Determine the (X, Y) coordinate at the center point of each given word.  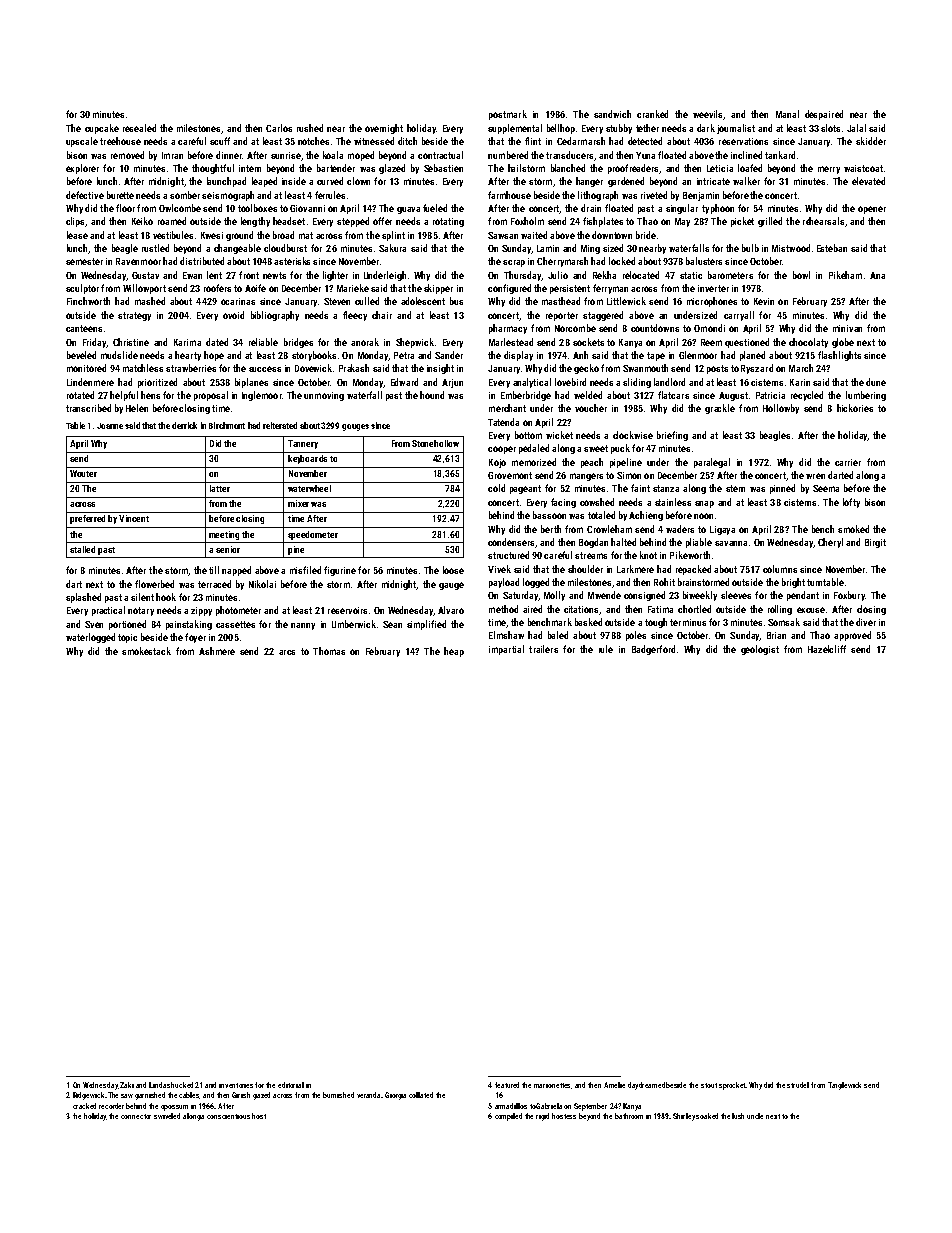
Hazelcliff (827, 649)
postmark (508, 115)
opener (872, 210)
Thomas (329, 651)
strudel (798, 1085)
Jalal (856, 128)
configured (509, 289)
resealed (139, 128)
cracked (84, 1106)
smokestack (146, 651)
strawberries (191, 368)
